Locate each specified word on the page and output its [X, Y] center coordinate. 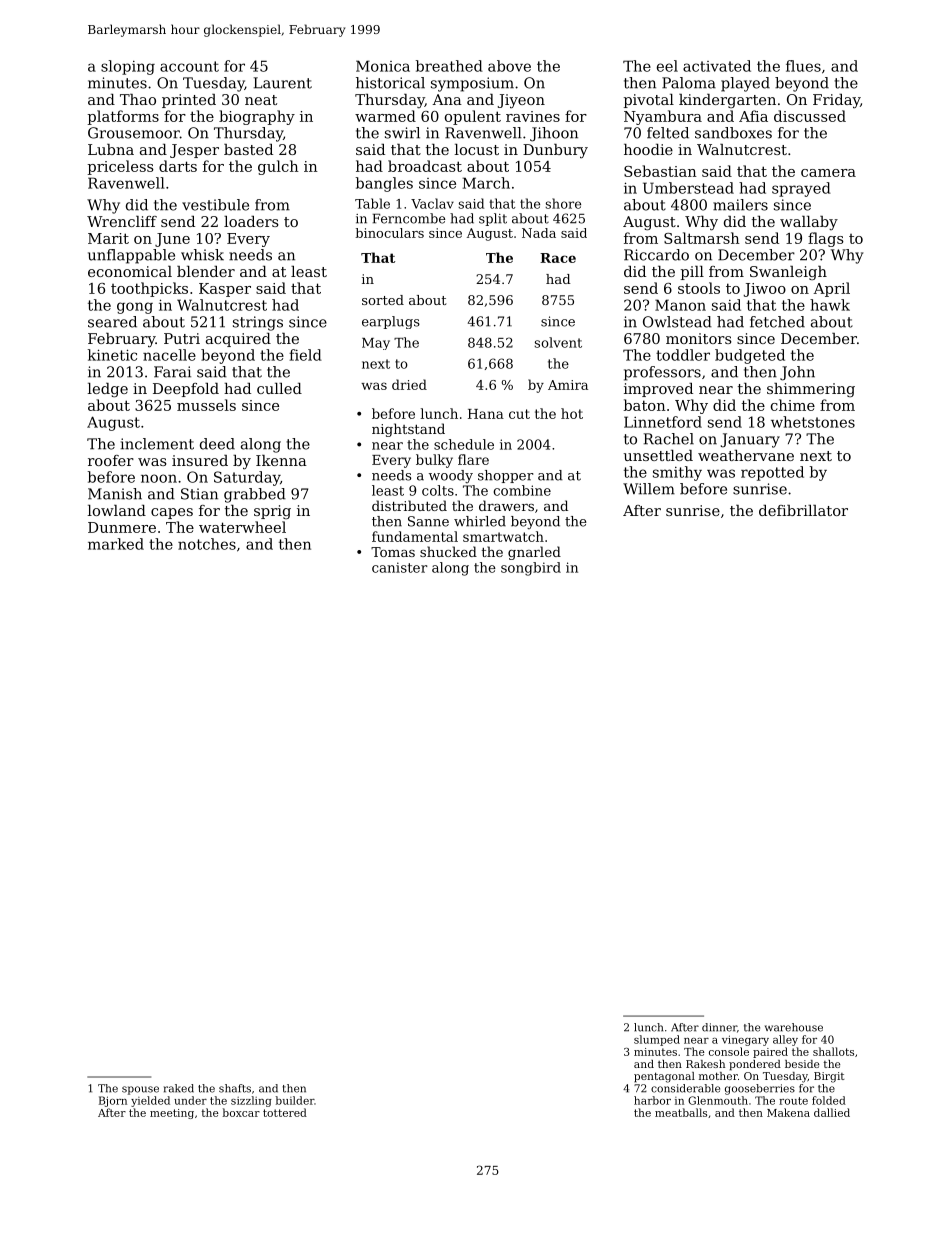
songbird [531, 569]
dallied [832, 1112]
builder [295, 1100]
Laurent [283, 83]
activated [717, 66]
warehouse [794, 1027]
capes [172, 513]
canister [400, 567]
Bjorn [113, 1101]
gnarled [534, 553]
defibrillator [803, 510]
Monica [383, 66]
